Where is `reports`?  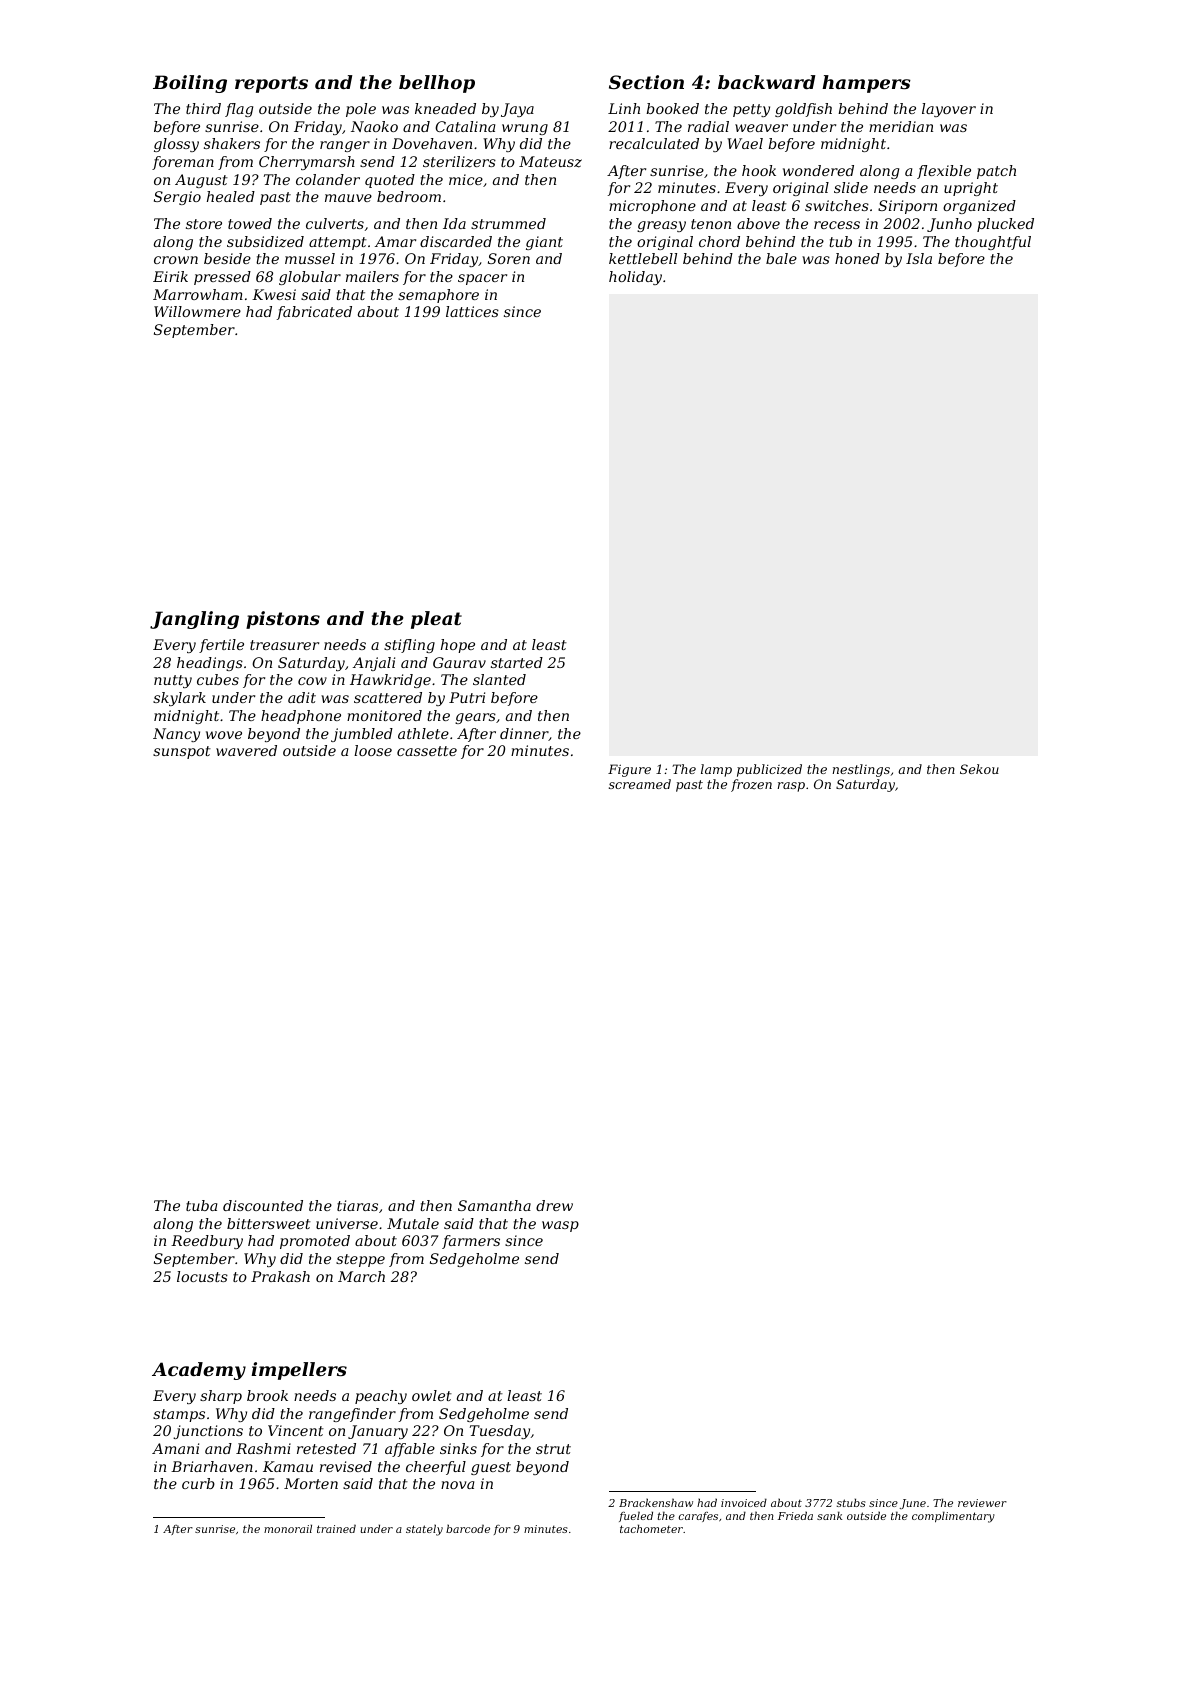
reports is located at coordinates (271, 84).
